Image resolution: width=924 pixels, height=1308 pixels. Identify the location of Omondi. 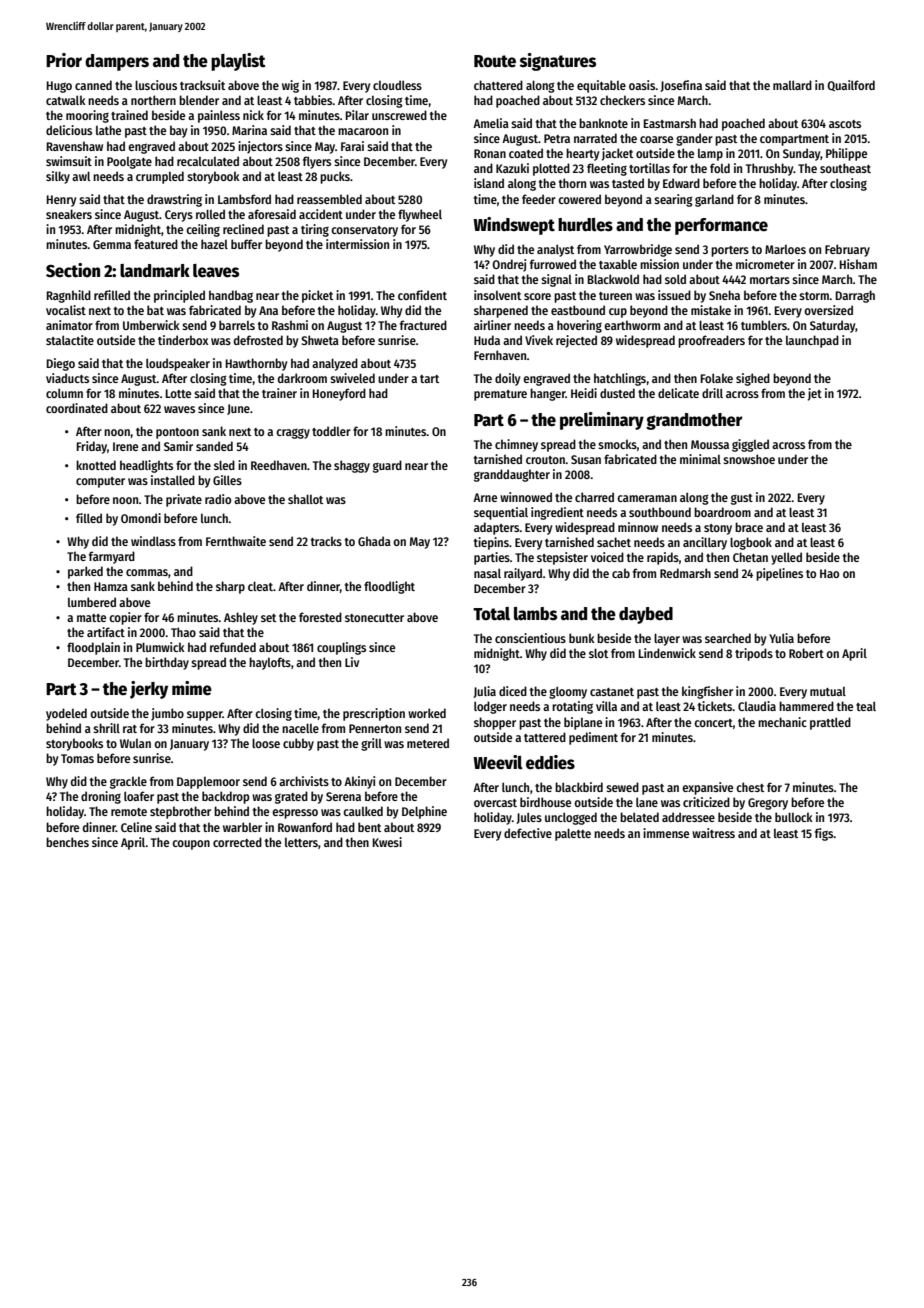
(141, 518).
